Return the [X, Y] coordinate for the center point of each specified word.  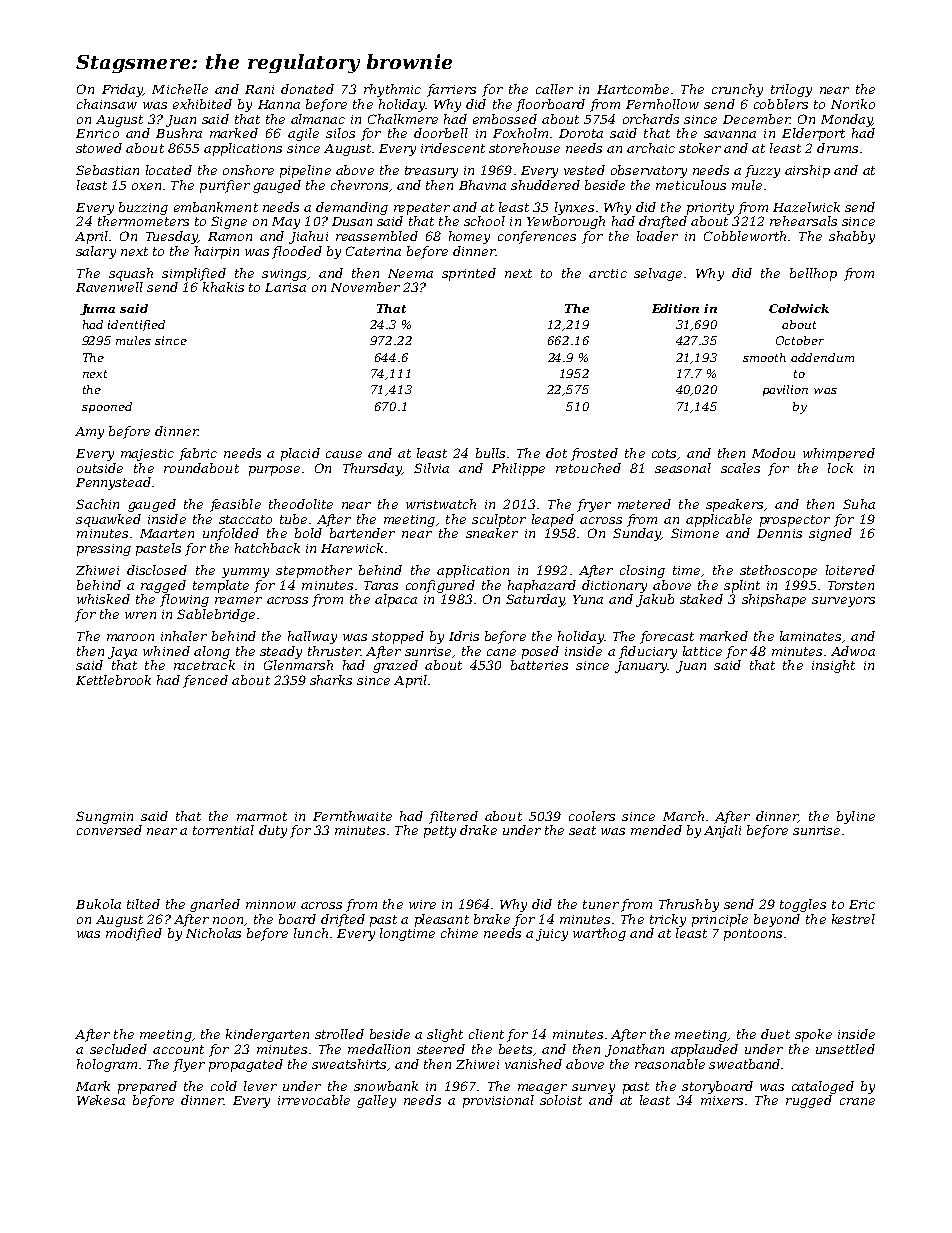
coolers [592, 816]
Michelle [180, 89]
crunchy [737, 90]
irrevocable [314, 1100]
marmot [262, 816]
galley [376, 1101]
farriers [451, 90]
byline [856, 817]
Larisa [285, 287]
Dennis [779, 533]
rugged [809, 1101]
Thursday [372, 469]
